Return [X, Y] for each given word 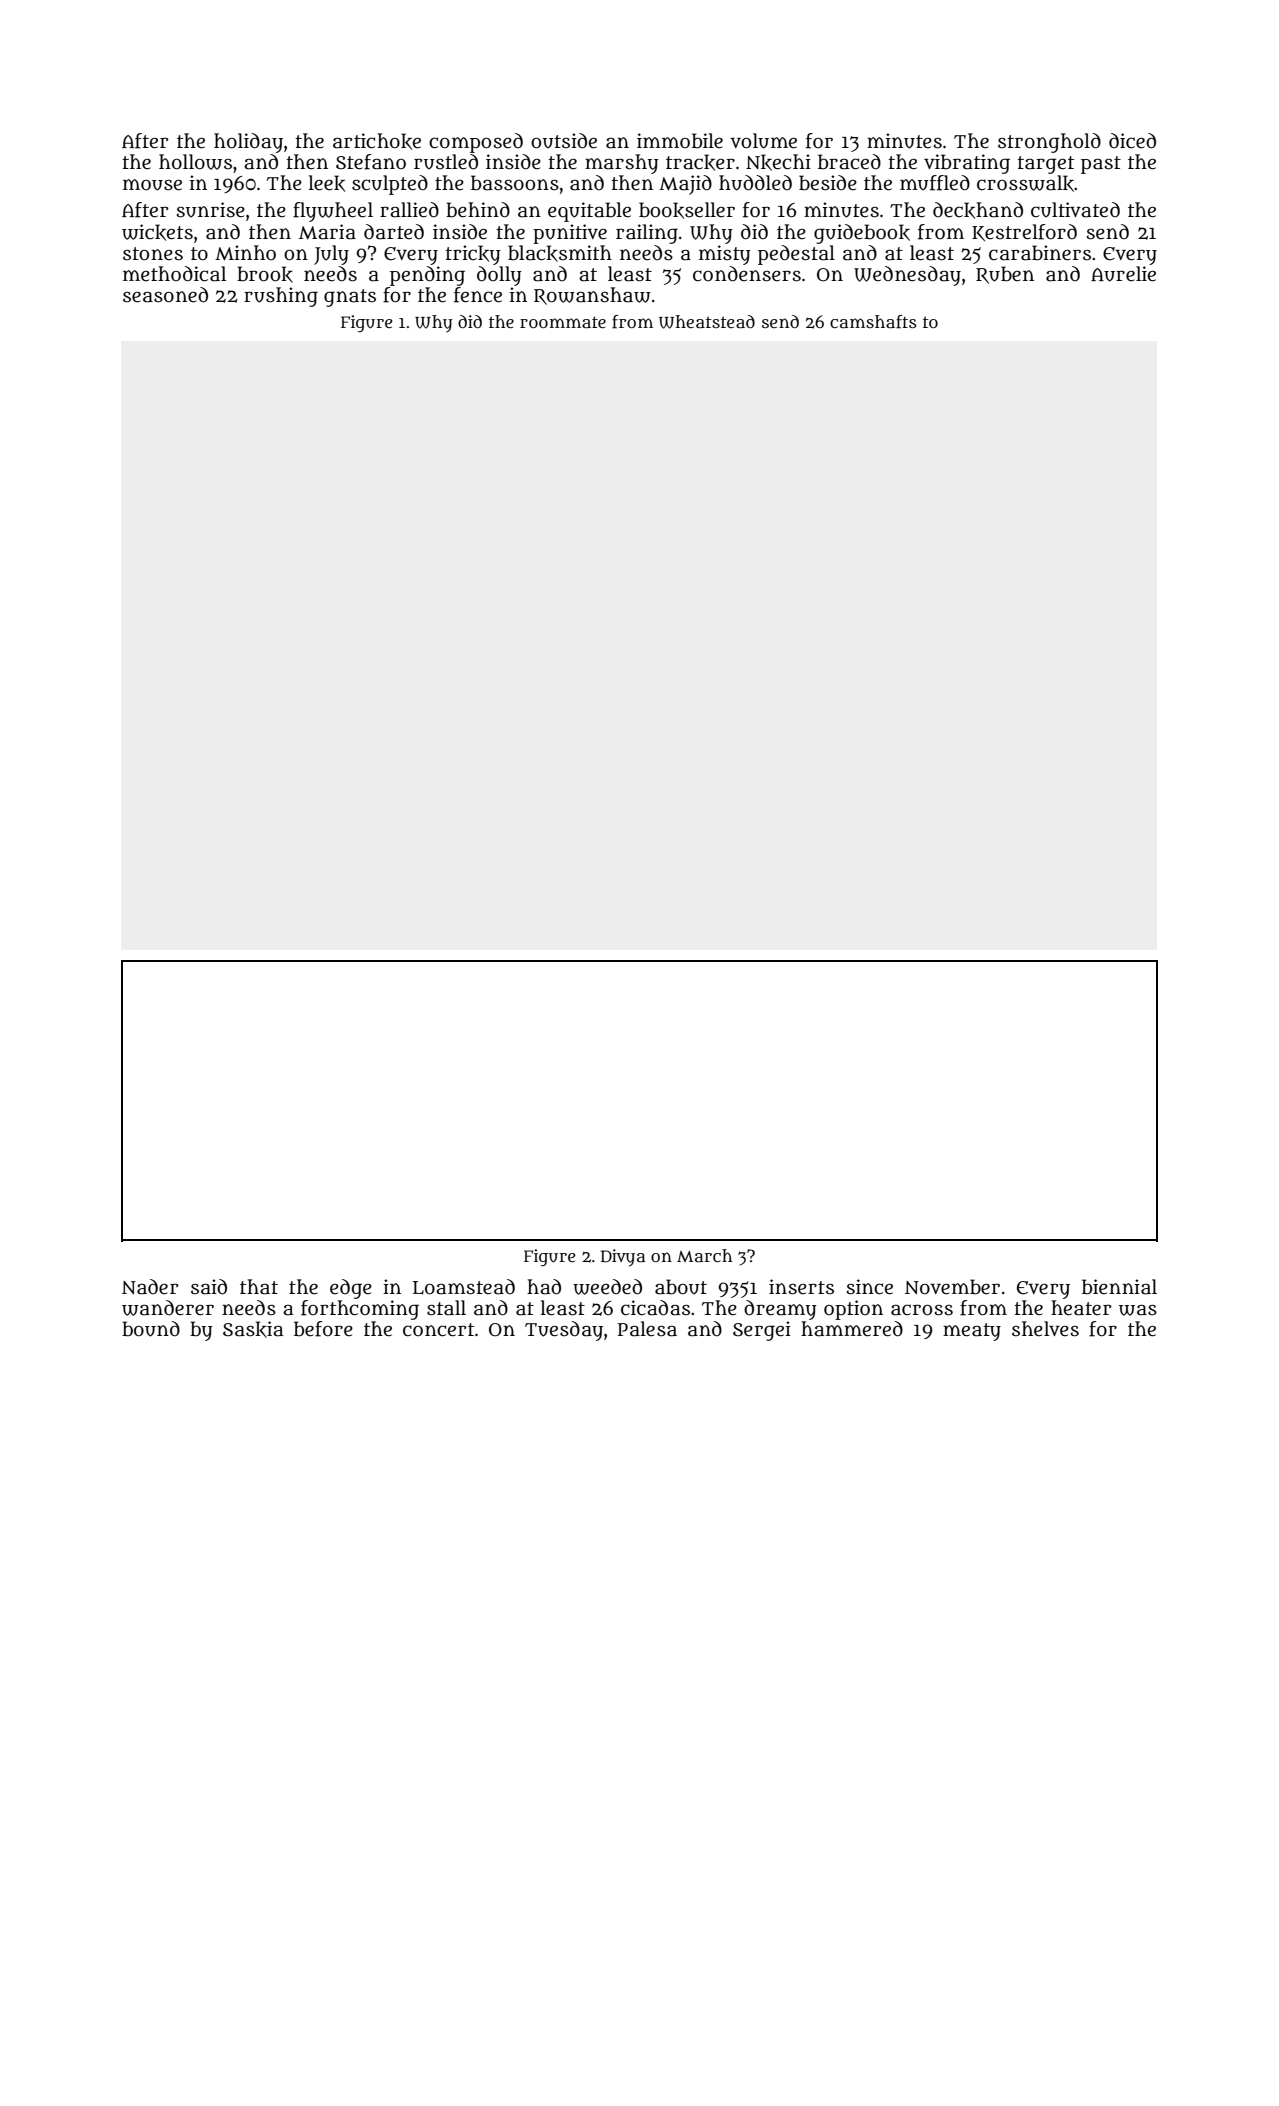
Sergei [762, 1331]
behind [478, 210]
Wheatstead [707, 322]
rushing [281, 297]
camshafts [873, 322]
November [952, 1287]
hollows [195, 162]
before [323, 1329]
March [704, 1255]
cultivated [1075, 210]
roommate [563, 322]
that [259, 1287]
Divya [623, 1258]
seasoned [165, 295]
